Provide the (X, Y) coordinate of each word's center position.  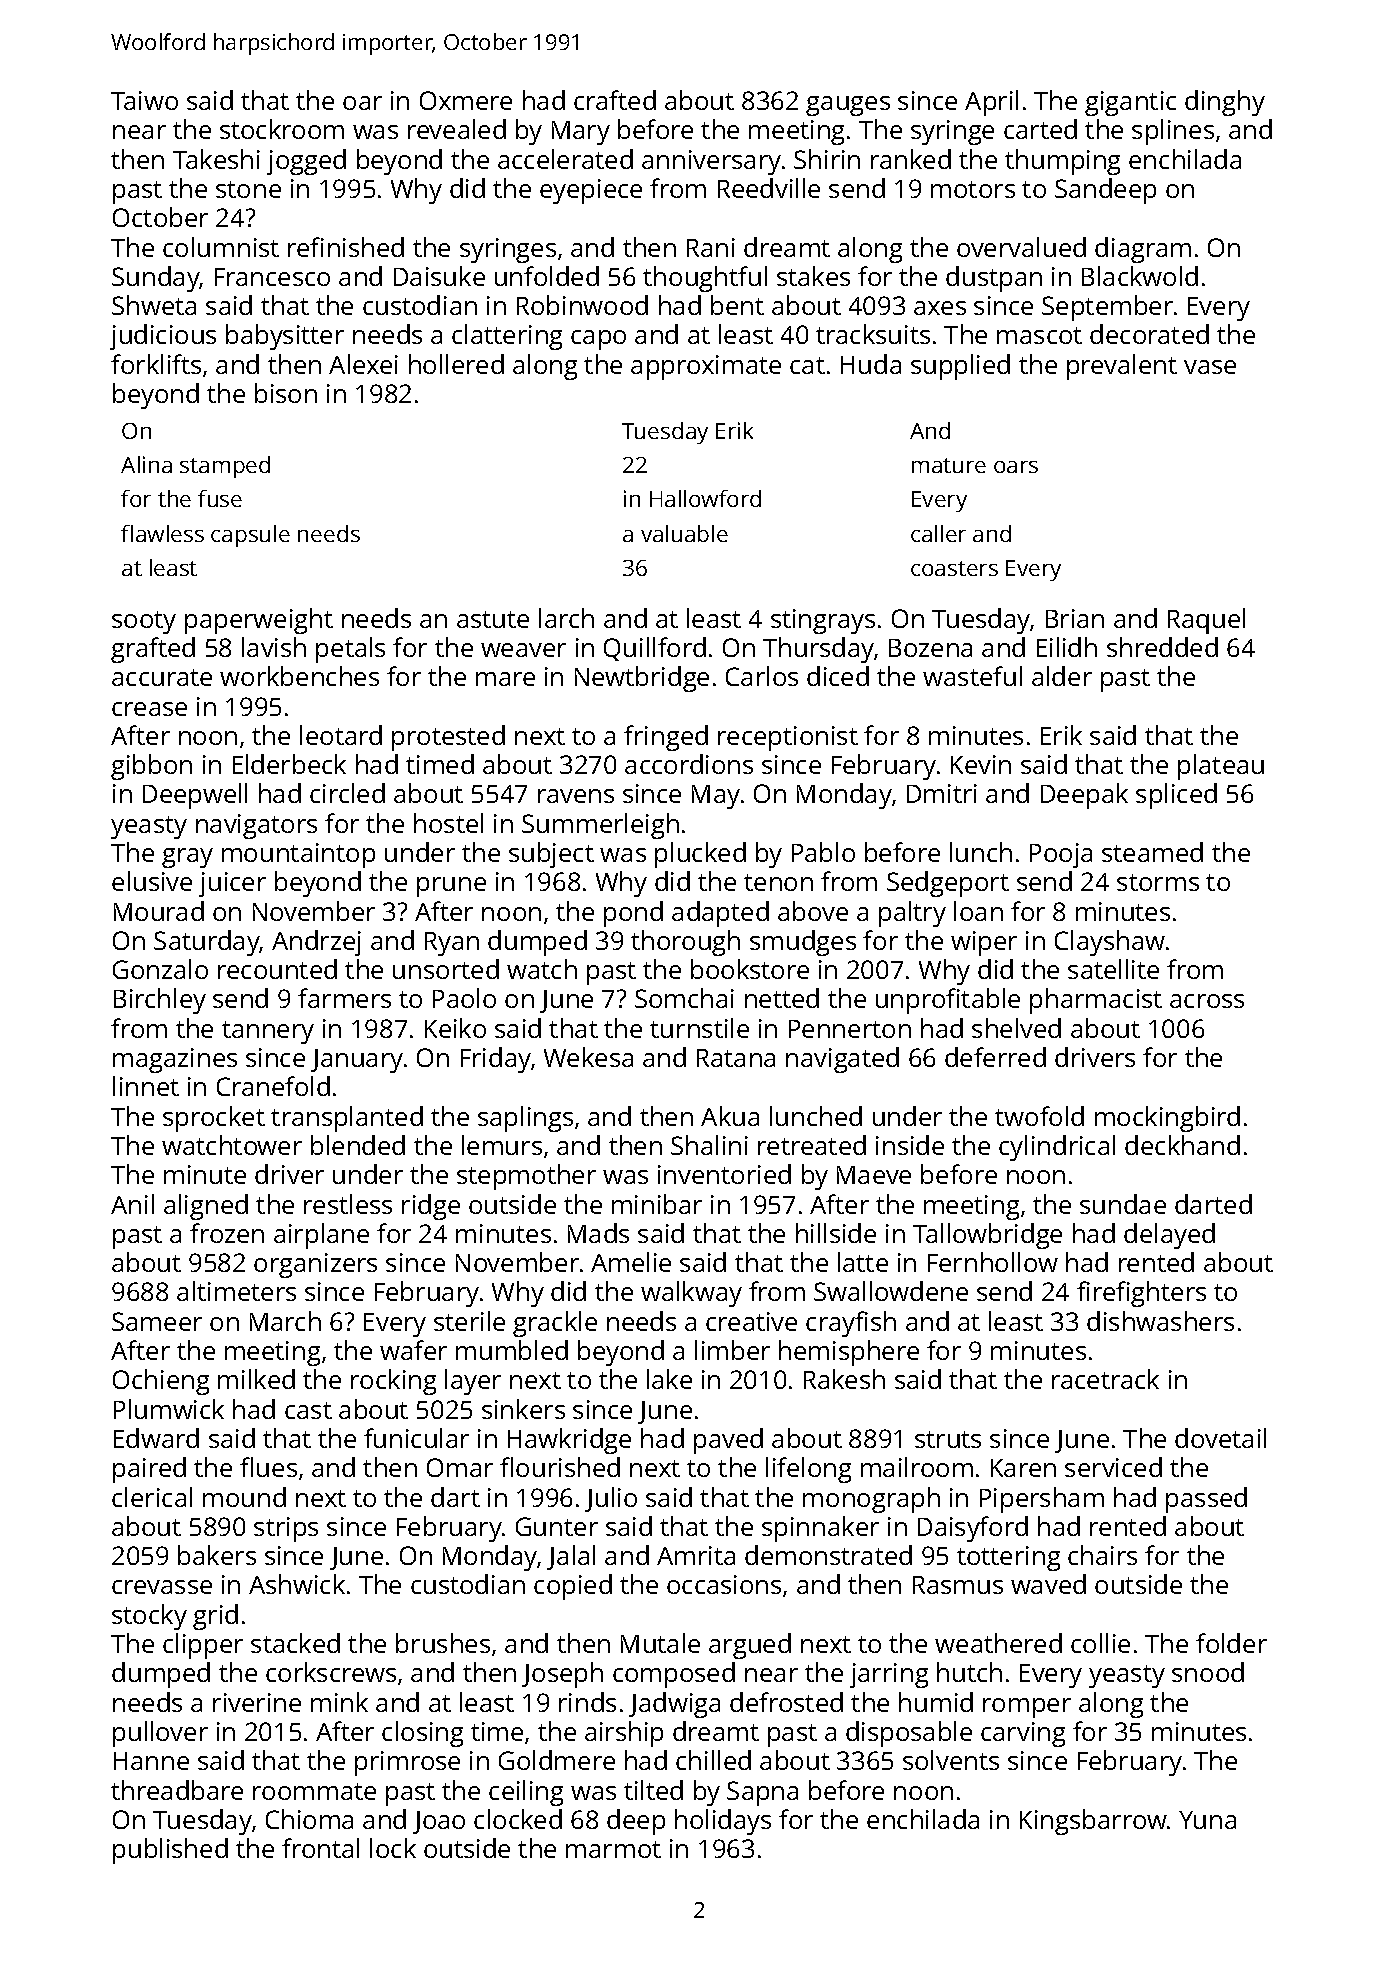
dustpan (994, 279)
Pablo (823, 852)
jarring (889, 1675)
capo (598, 340)
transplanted (347, 1119)
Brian (1075, 618)
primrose (407, 1763)
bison (286, 393)
